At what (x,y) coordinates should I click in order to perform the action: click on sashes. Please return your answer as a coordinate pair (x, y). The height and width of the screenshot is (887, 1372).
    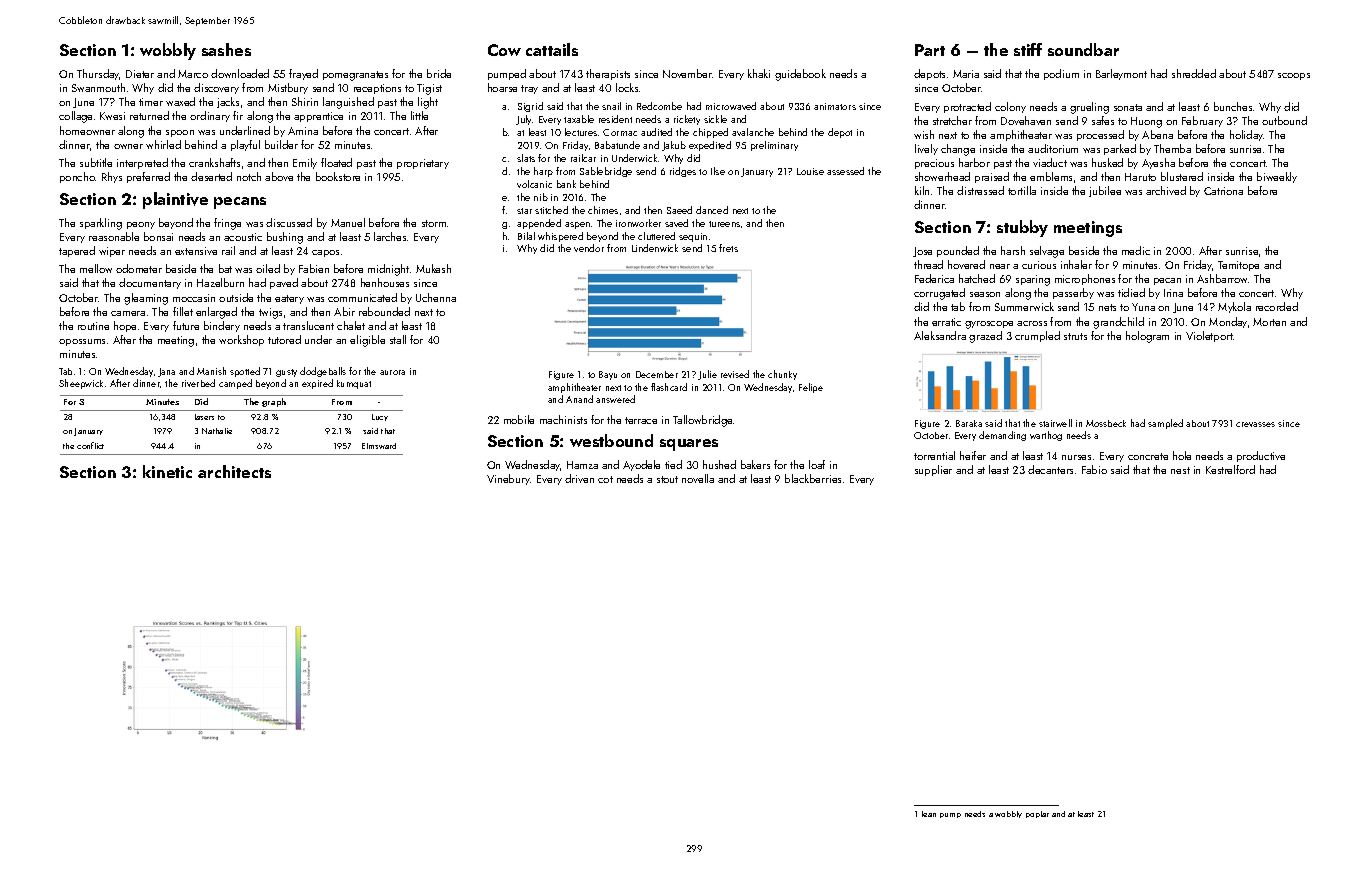
    Looking at the image, I should click on (226, 49).
